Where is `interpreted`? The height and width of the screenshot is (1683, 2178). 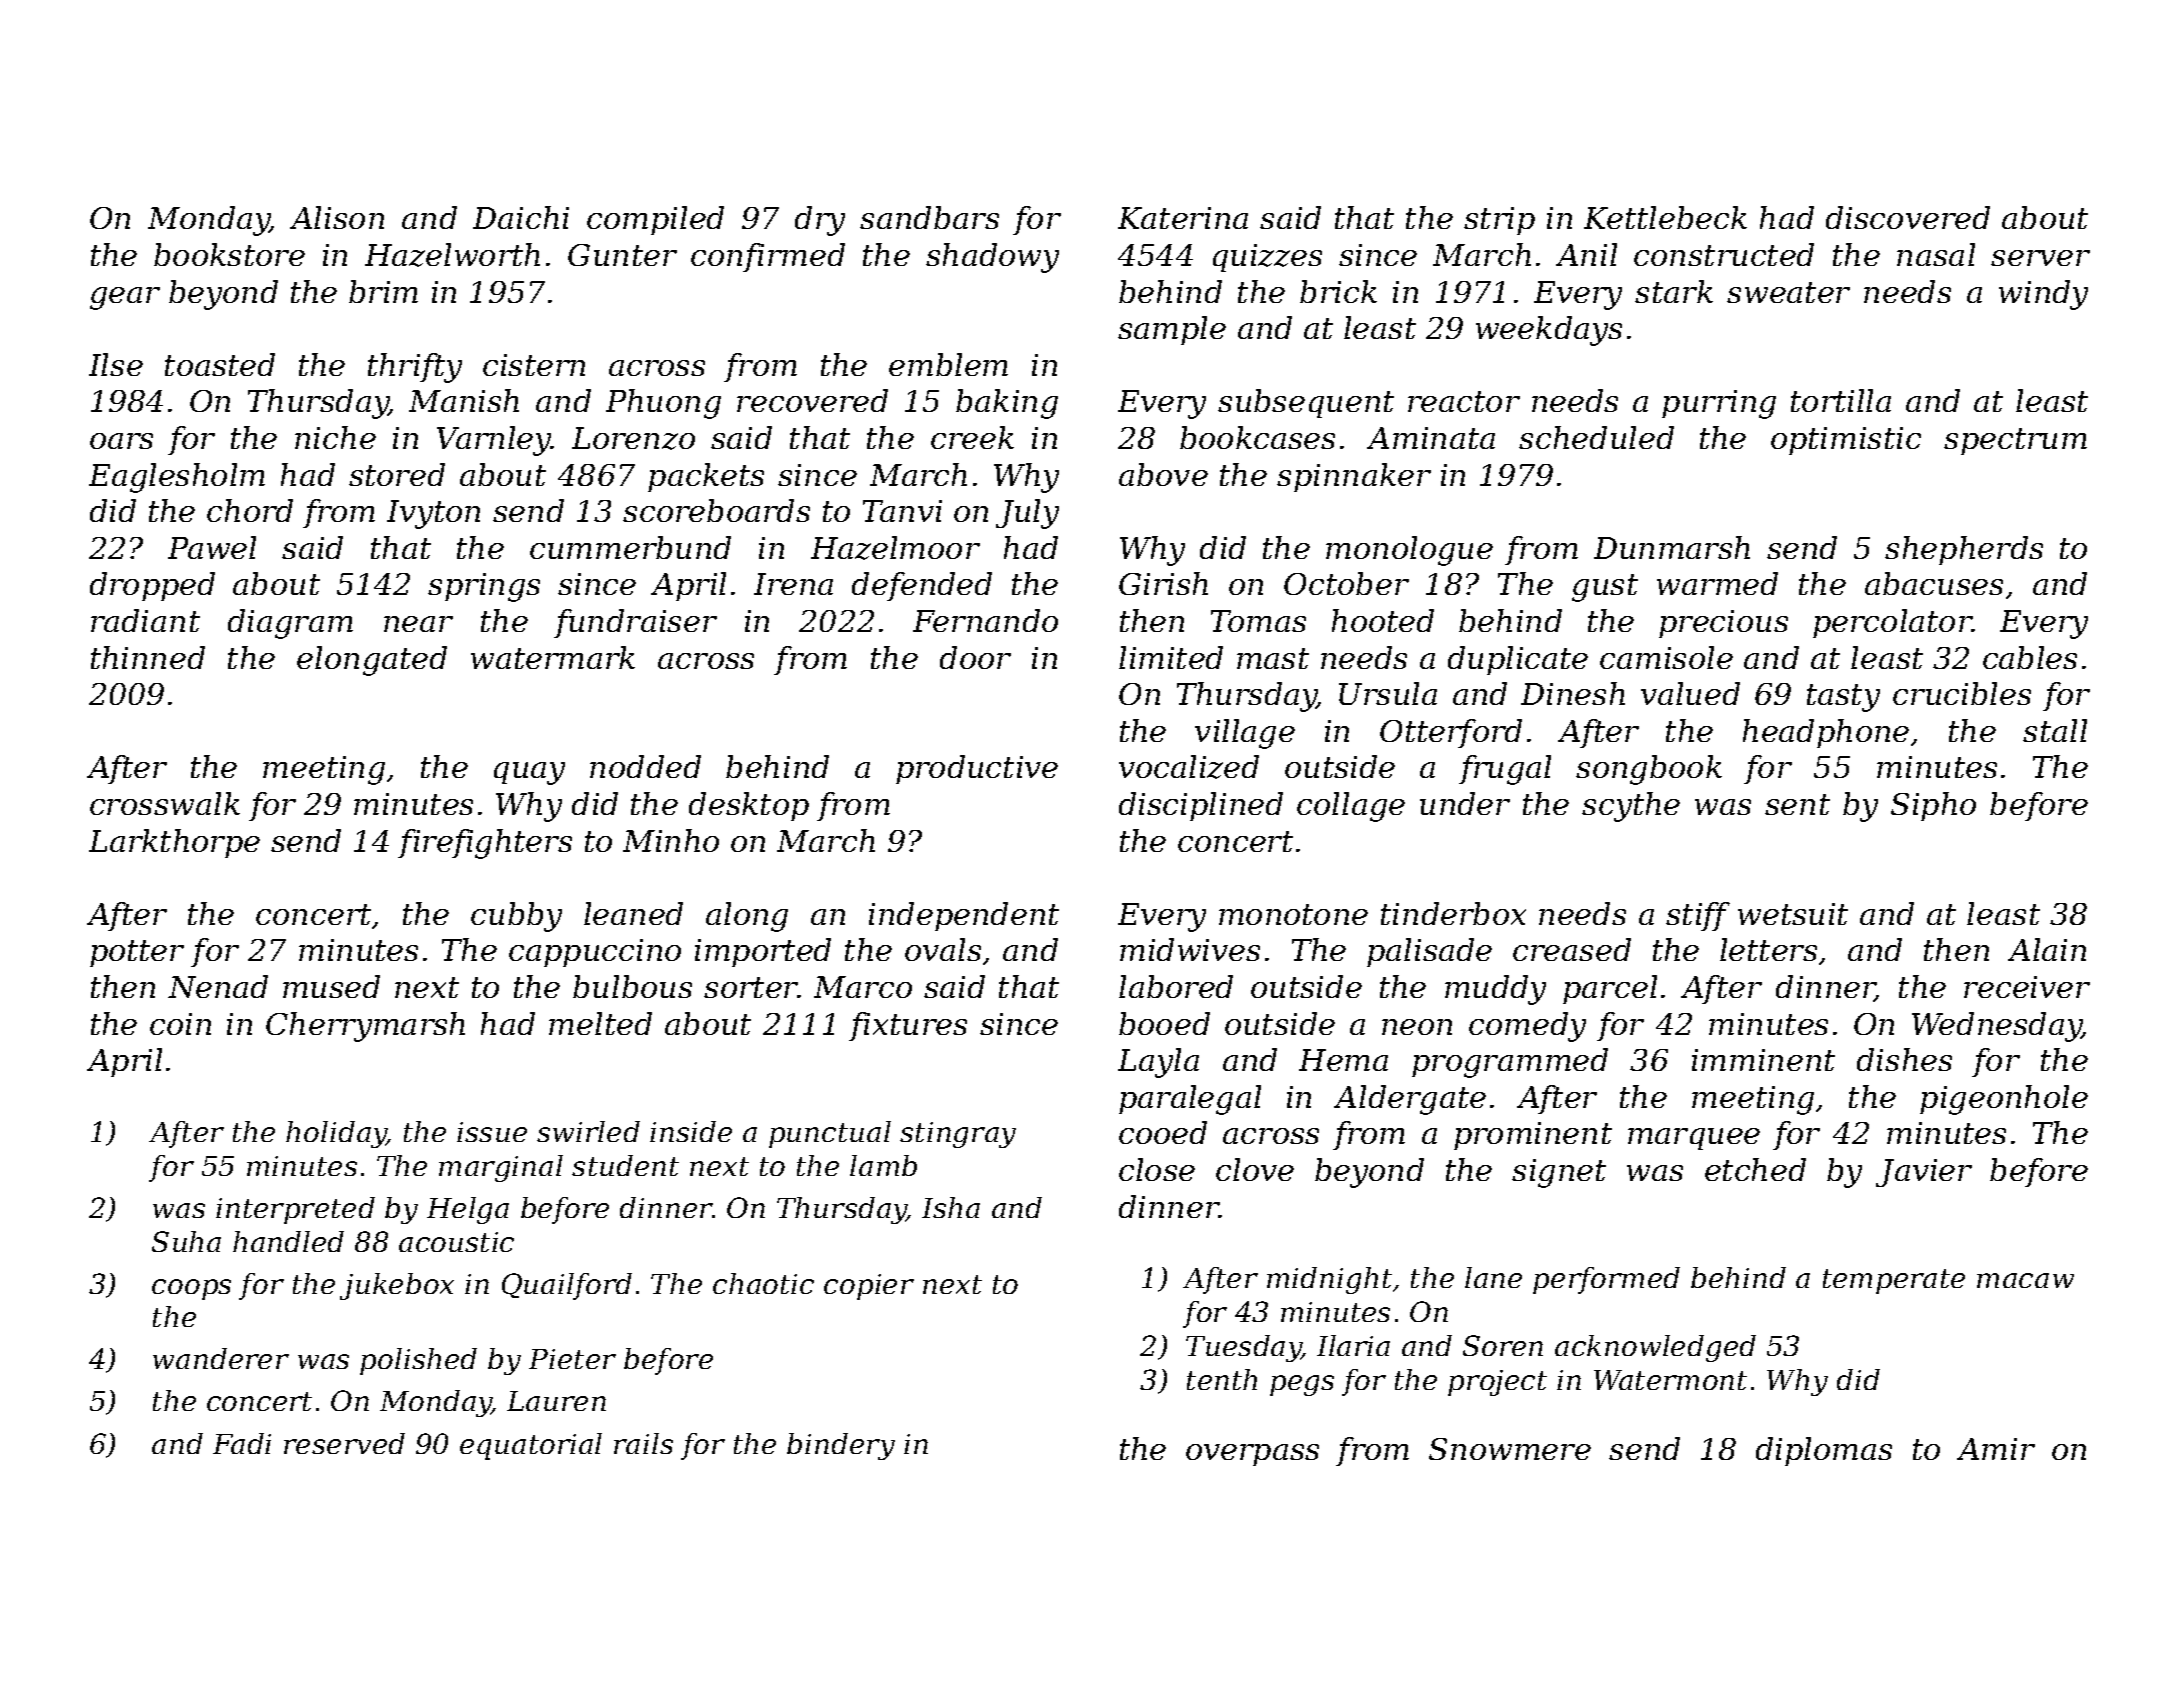 interpreted is located at coordinates (295, 1210).
